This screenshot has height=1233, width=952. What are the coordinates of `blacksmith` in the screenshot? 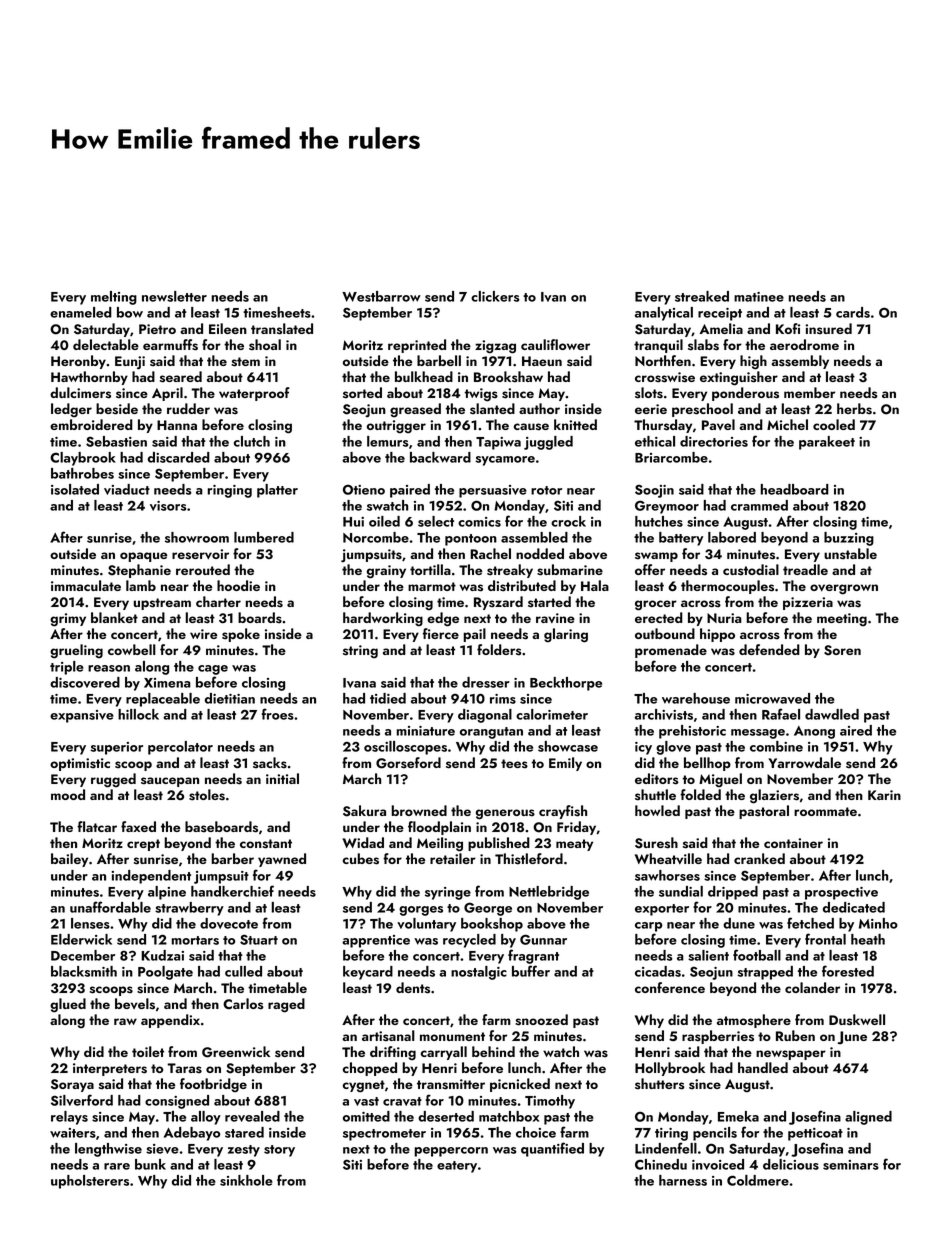 It's located at (84, 971).
